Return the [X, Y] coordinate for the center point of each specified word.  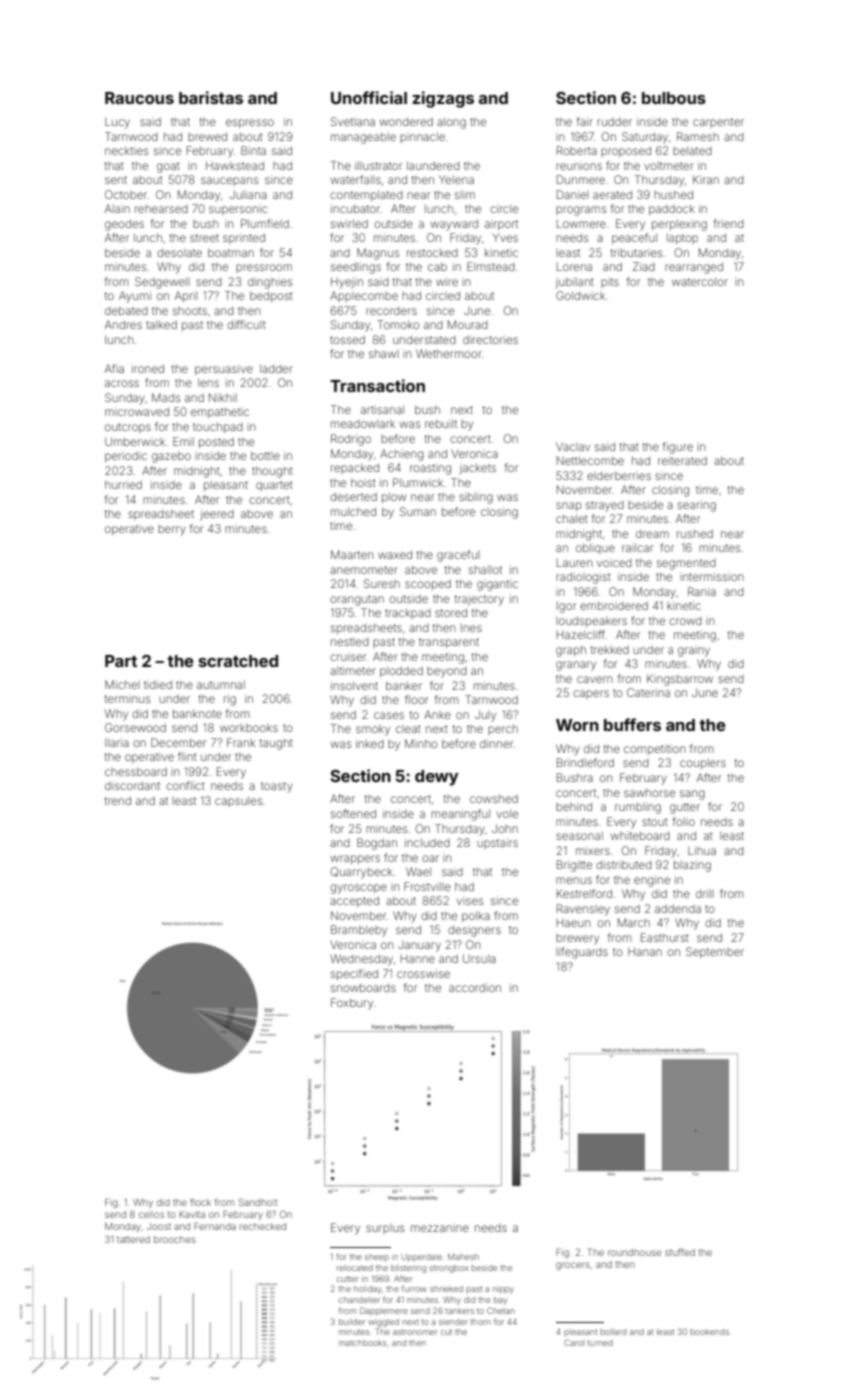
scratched [238, 661]
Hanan [645, 951]
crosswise [423, 973]
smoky [373, 730]
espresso [250, 123]
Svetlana [353, 121]
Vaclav [573, 446]
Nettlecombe [590, 460]
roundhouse [634, 1252]
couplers [703, 763]
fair [584, 121]
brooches [175, 1239]
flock [200, 1202]
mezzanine [440, 1228]
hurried [123, 484]
